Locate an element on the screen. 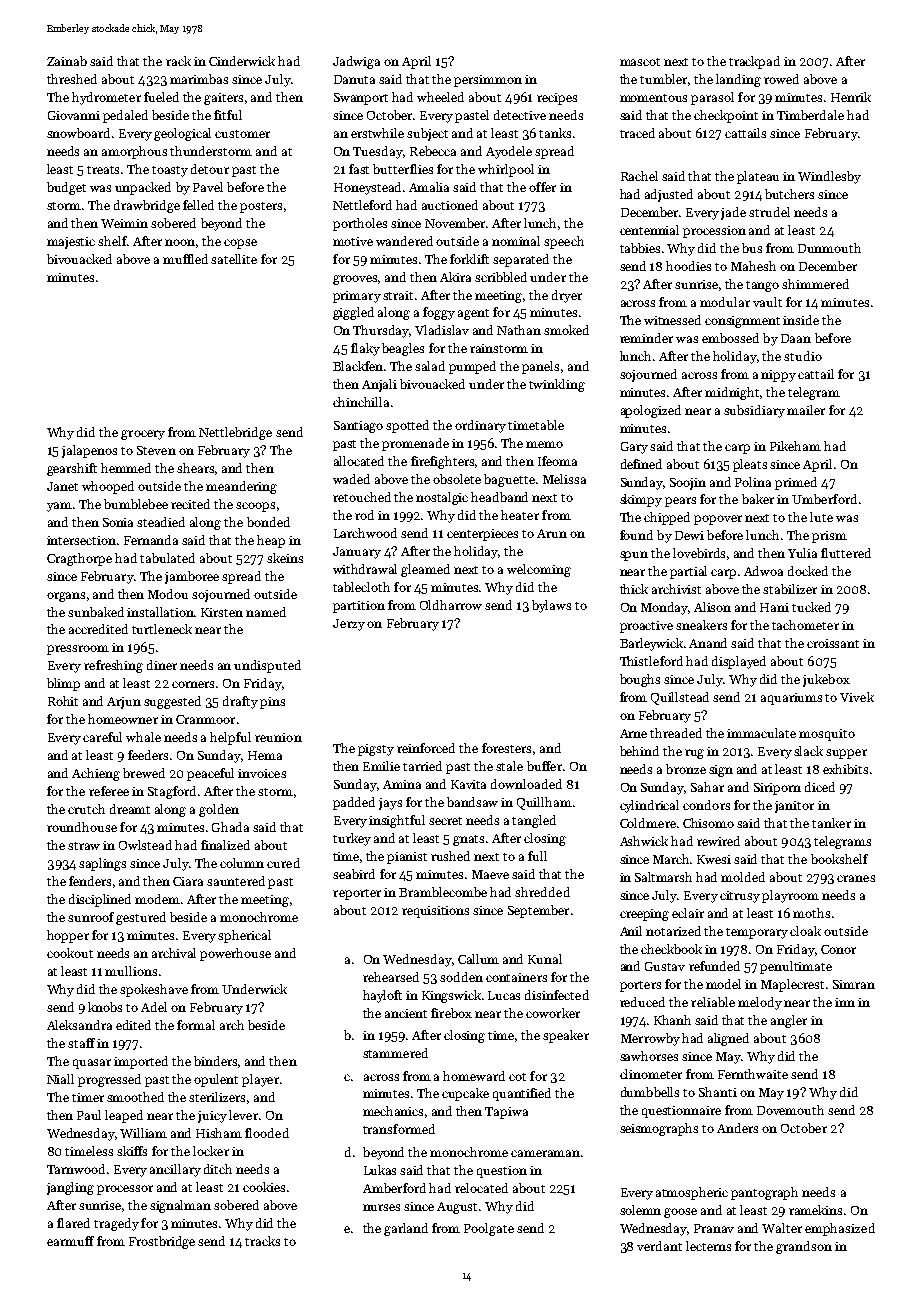  Frostbridge is located at coordinates (162, 1242).
